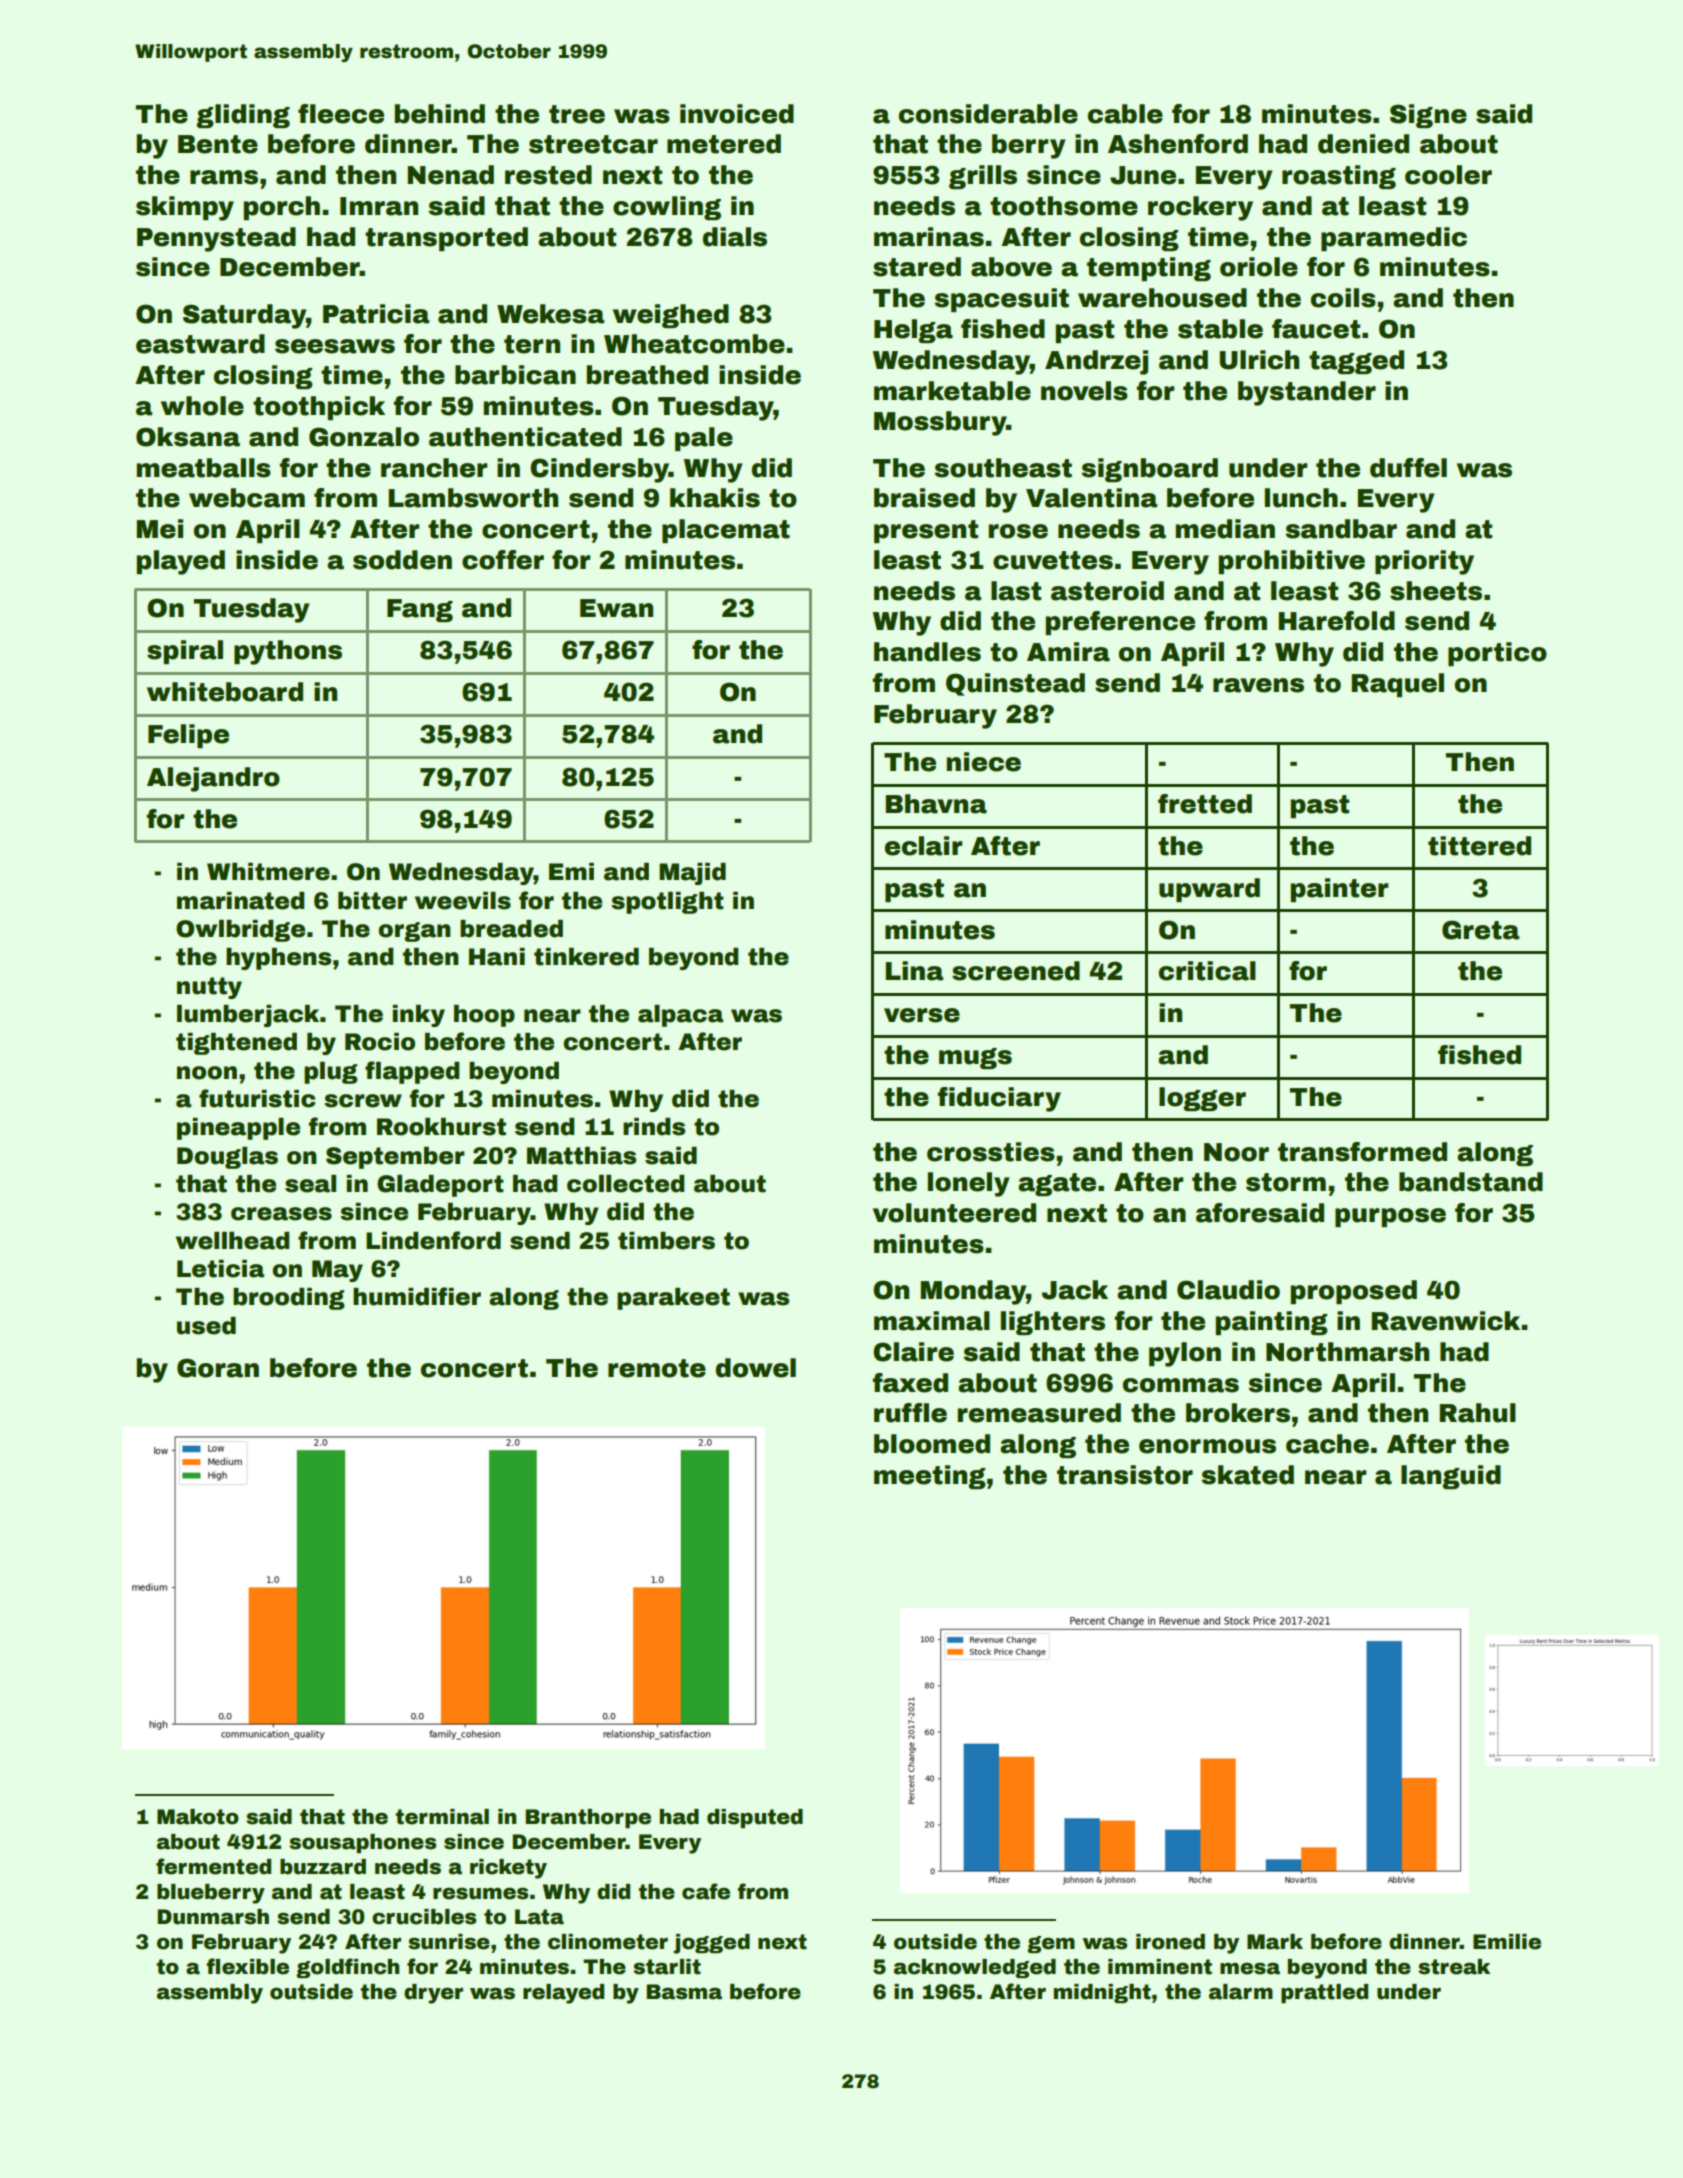 Image resolution: width=1683 pixels, height=2178 pixels. Describe the element at coordinates (417, 1296) in the screenshot. I see `humidifier` at that location.
